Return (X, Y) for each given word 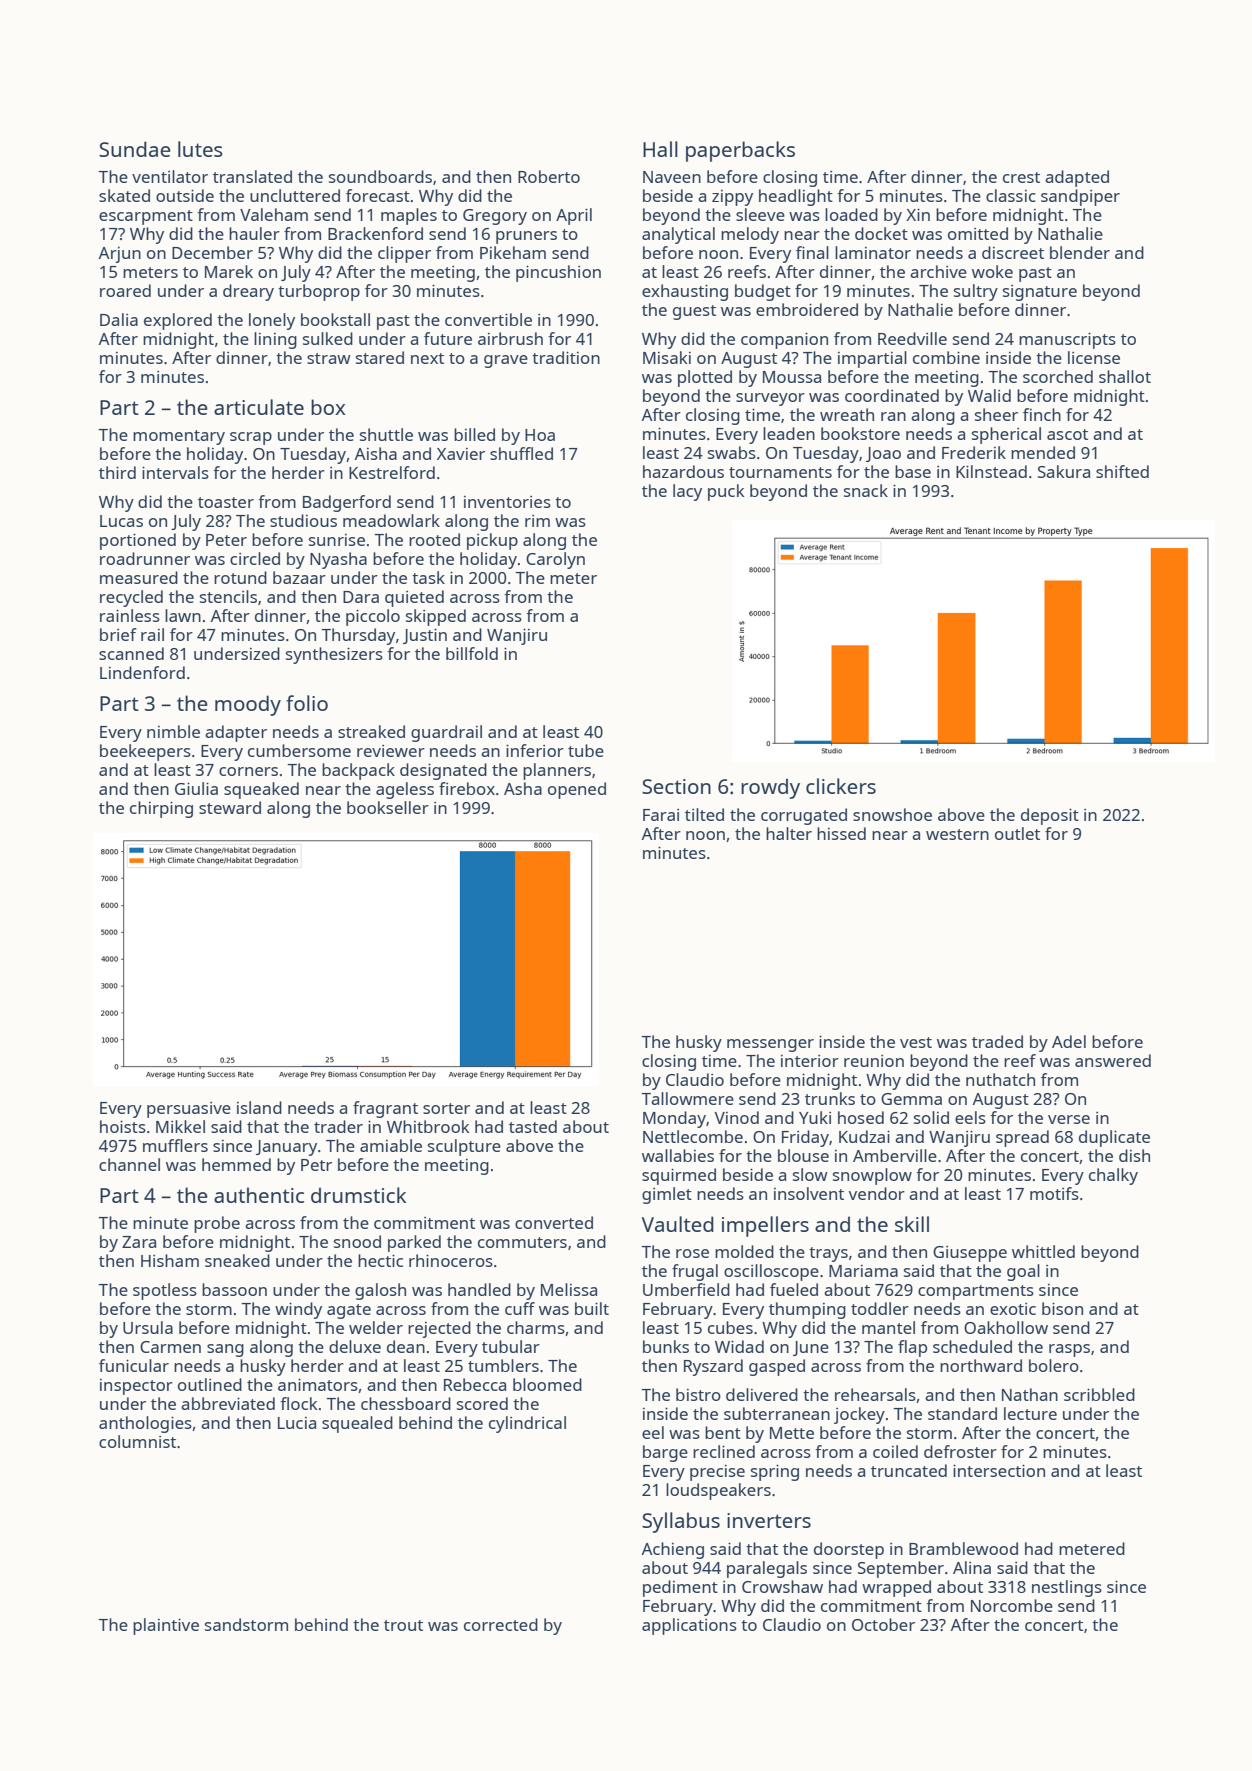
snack (866, 490)
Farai (661, 815)
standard (962, 1413)
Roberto (549, 176)
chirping (161, 809)
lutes (200, 149)
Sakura (1064, 471)
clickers (841, 786)
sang (225, 1350)
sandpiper (1080, 197)
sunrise (337, 540)
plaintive (166, 1626)
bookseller (388, 807)
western (957, 834)
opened (577, 790)
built (592, 1308)
